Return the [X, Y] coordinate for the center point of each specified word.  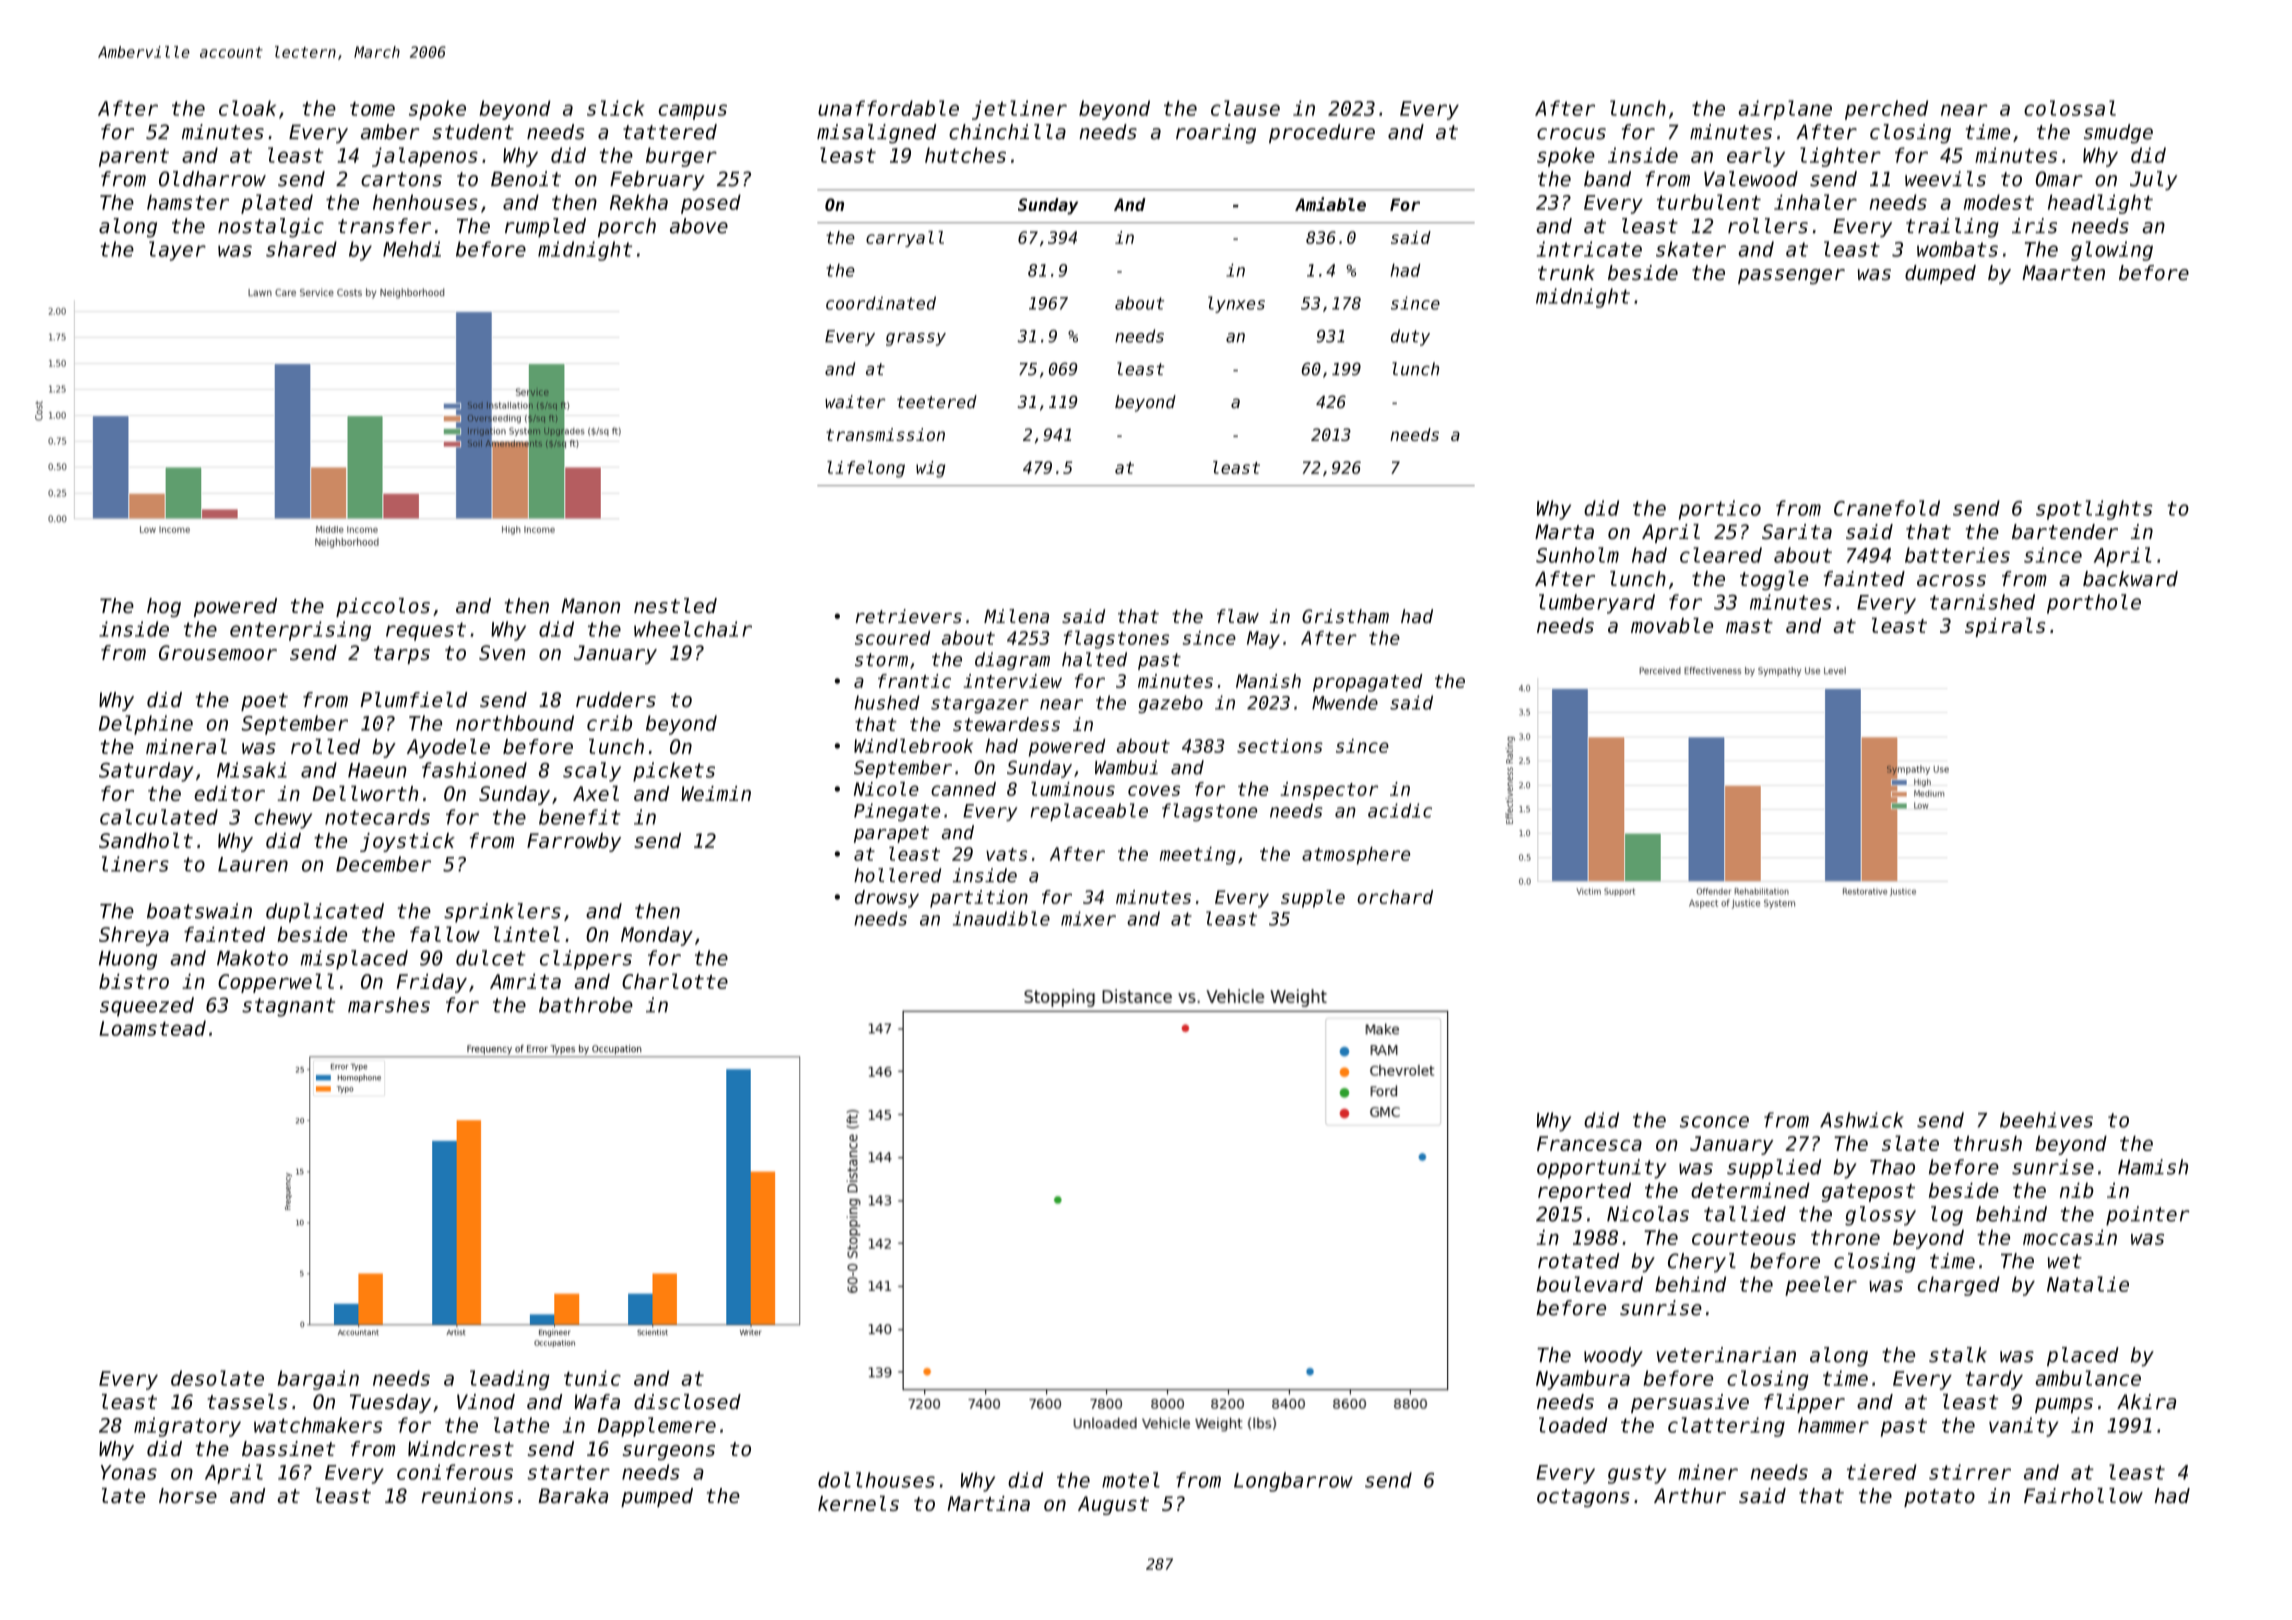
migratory [187, 1427]
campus [693, 112]
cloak [247, 108]
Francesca [1589, 1143]
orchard [1395, 897]
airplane [1785, 110]
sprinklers [502, 913]
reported [1584, 1192]
